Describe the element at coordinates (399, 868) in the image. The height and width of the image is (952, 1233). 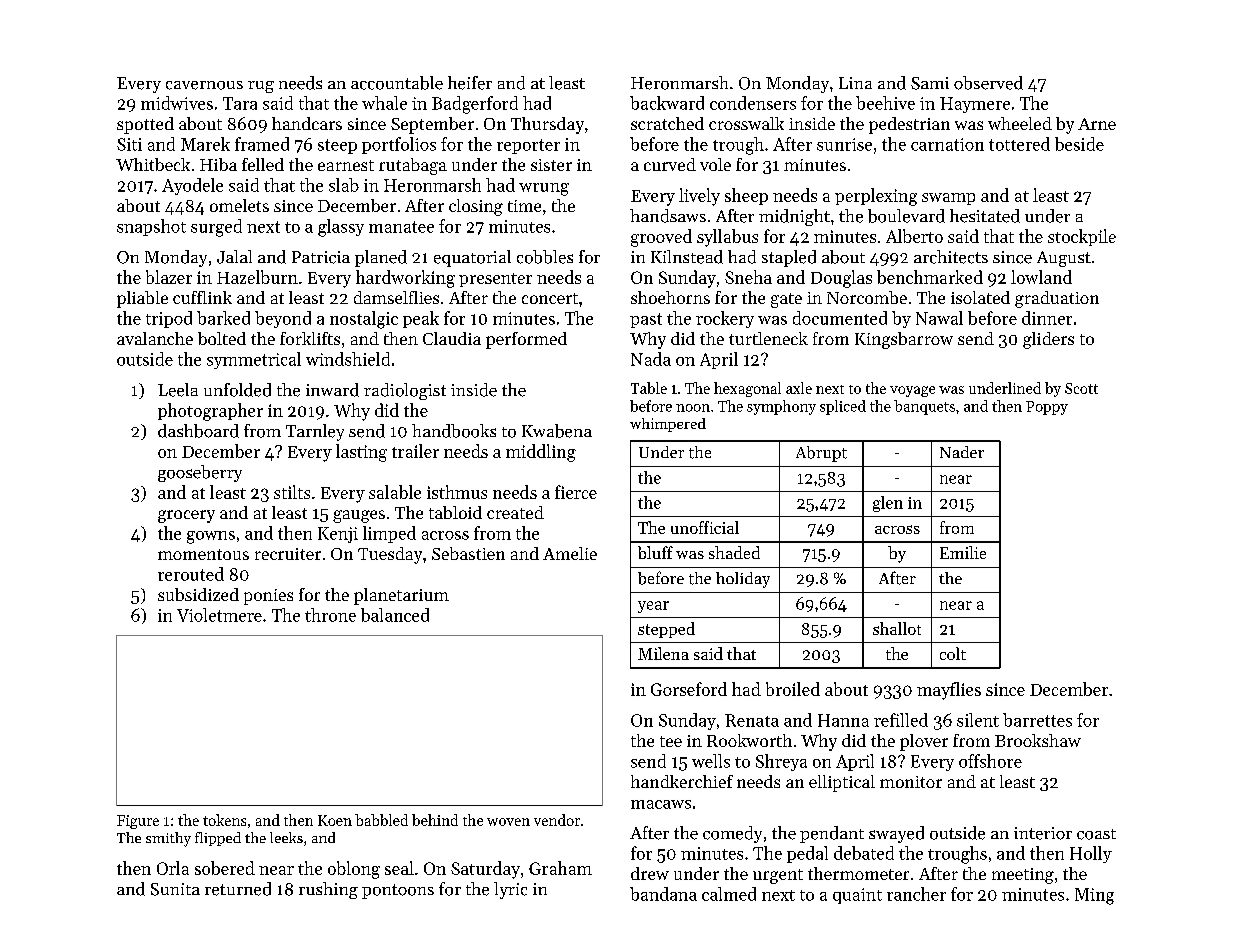
I see `seal` at that location.
